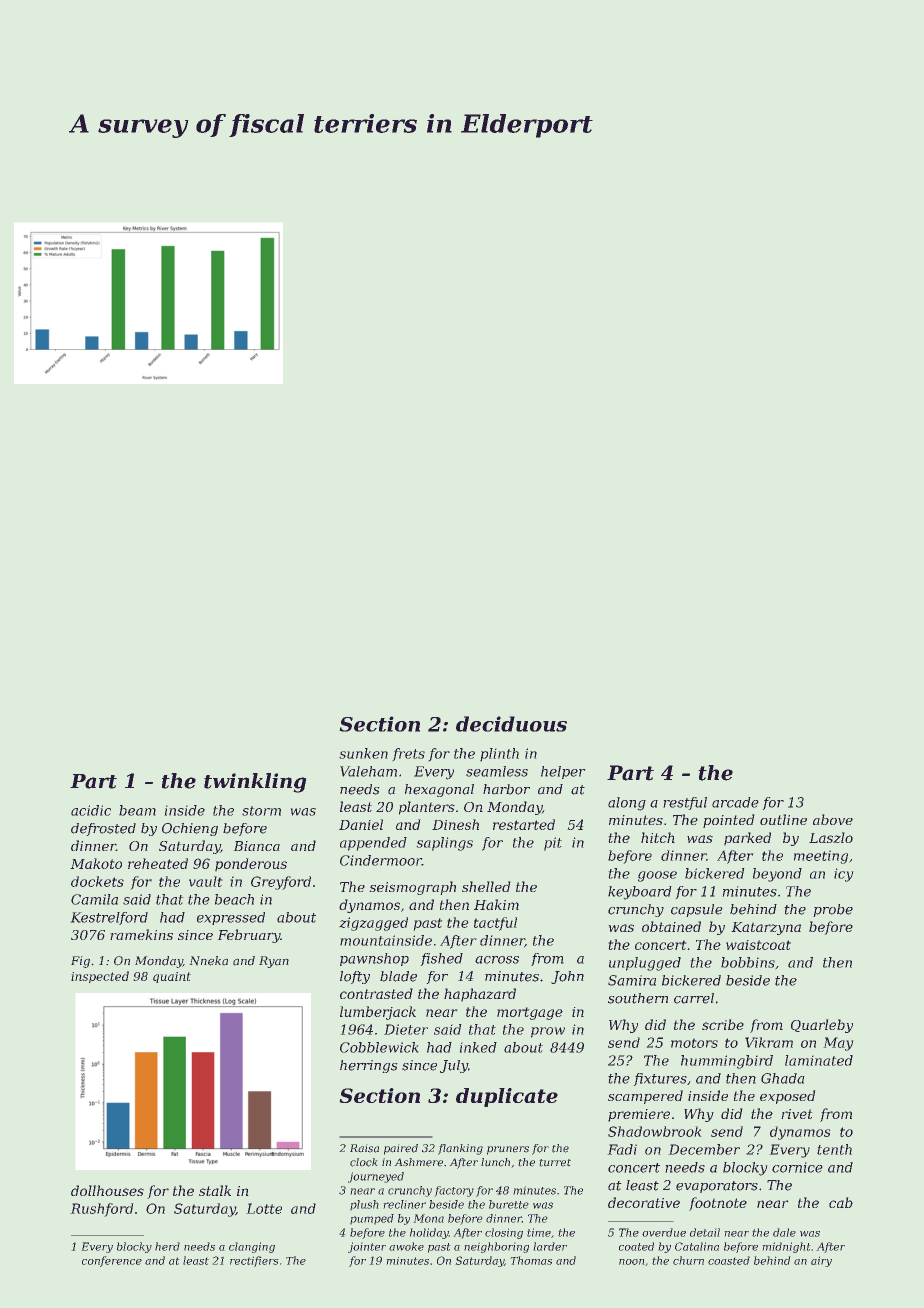 This screenshot has height=1308, width=924. Describe the element at coordinates (429, 1233) in the screenshot. I see `holiday` at that location.
